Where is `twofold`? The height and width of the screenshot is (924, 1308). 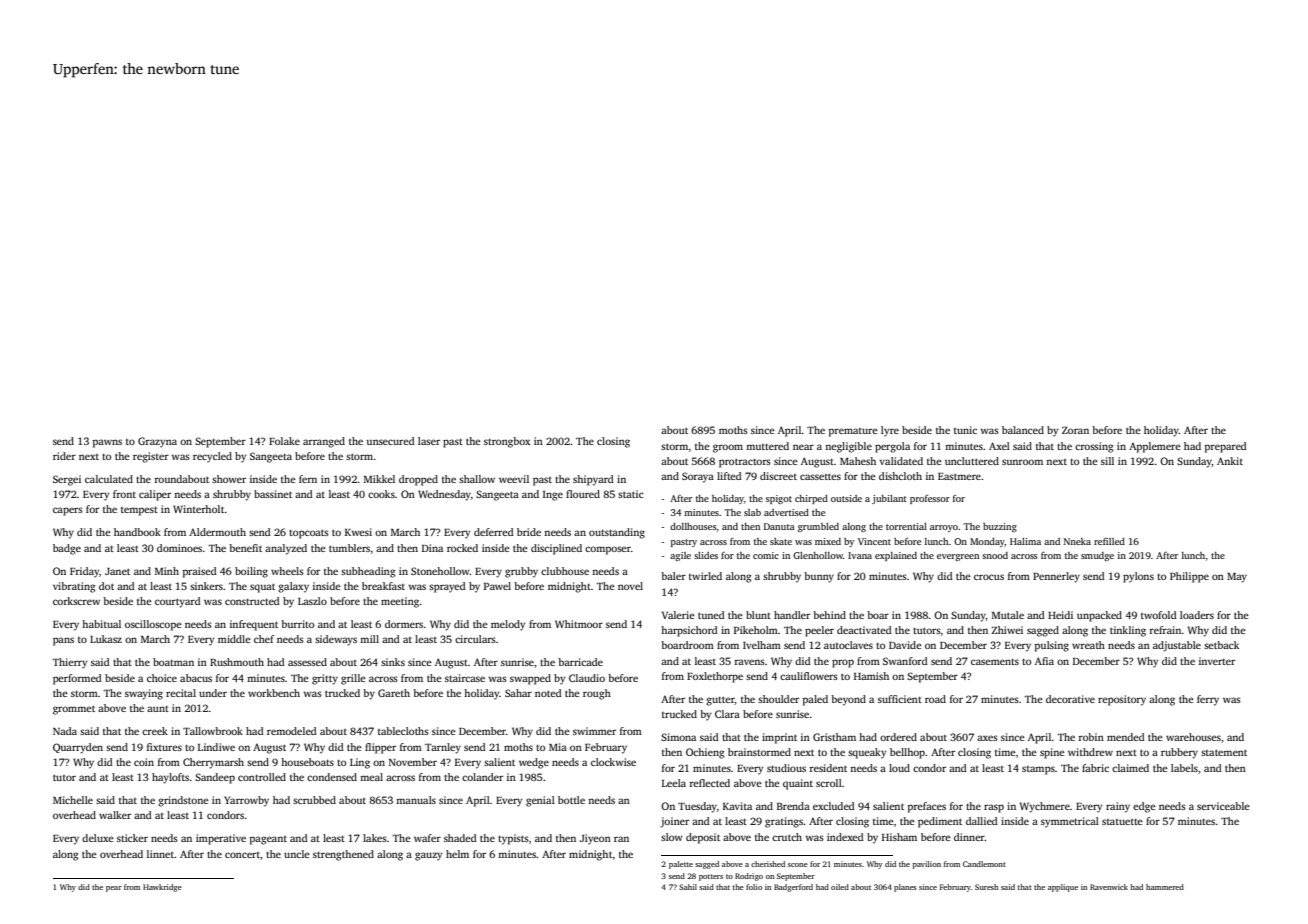
twofold is located at coordinates (1159, 615).
